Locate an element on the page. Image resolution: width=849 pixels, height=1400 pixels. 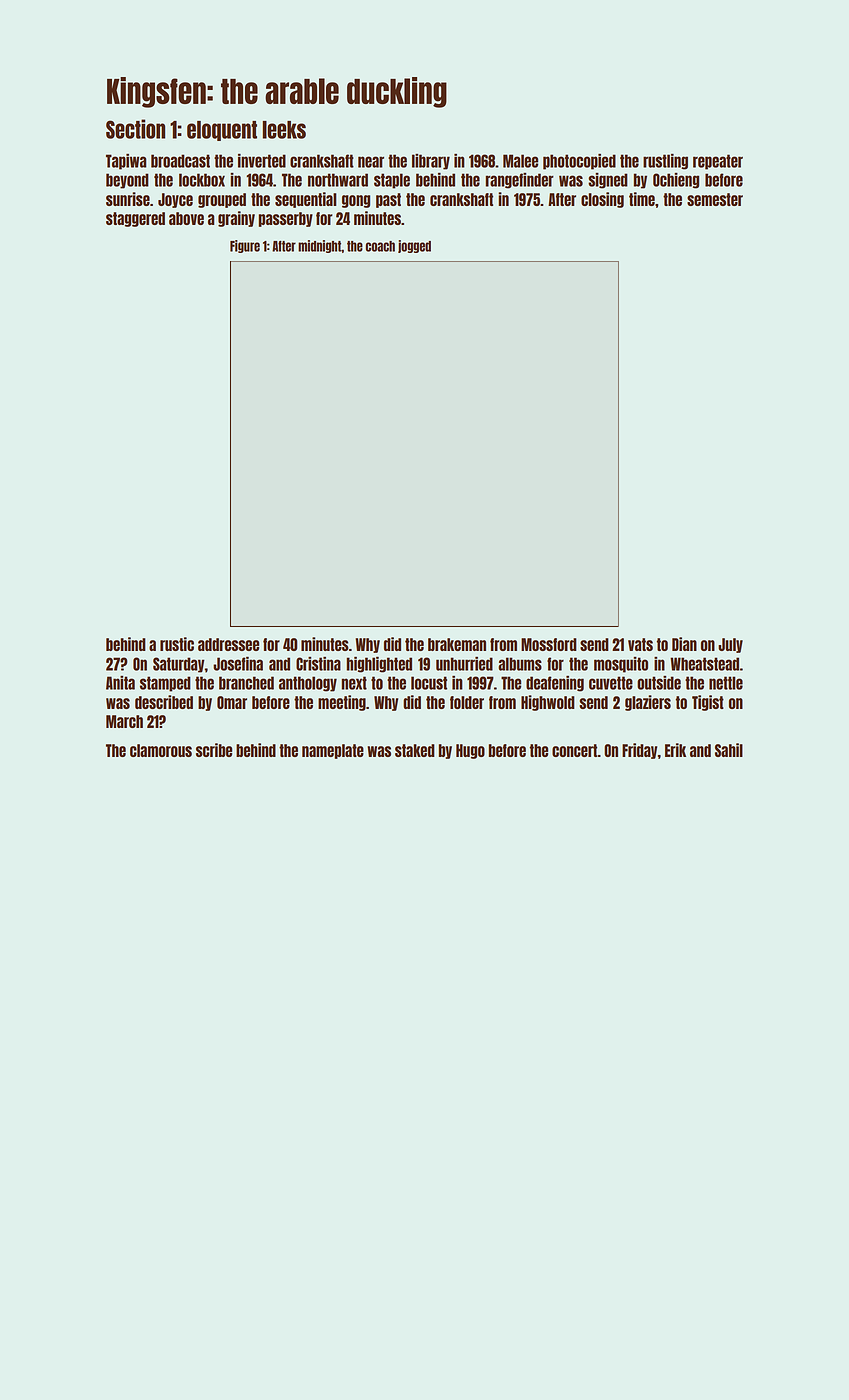
jogged is located at coordinates (414, 246).
